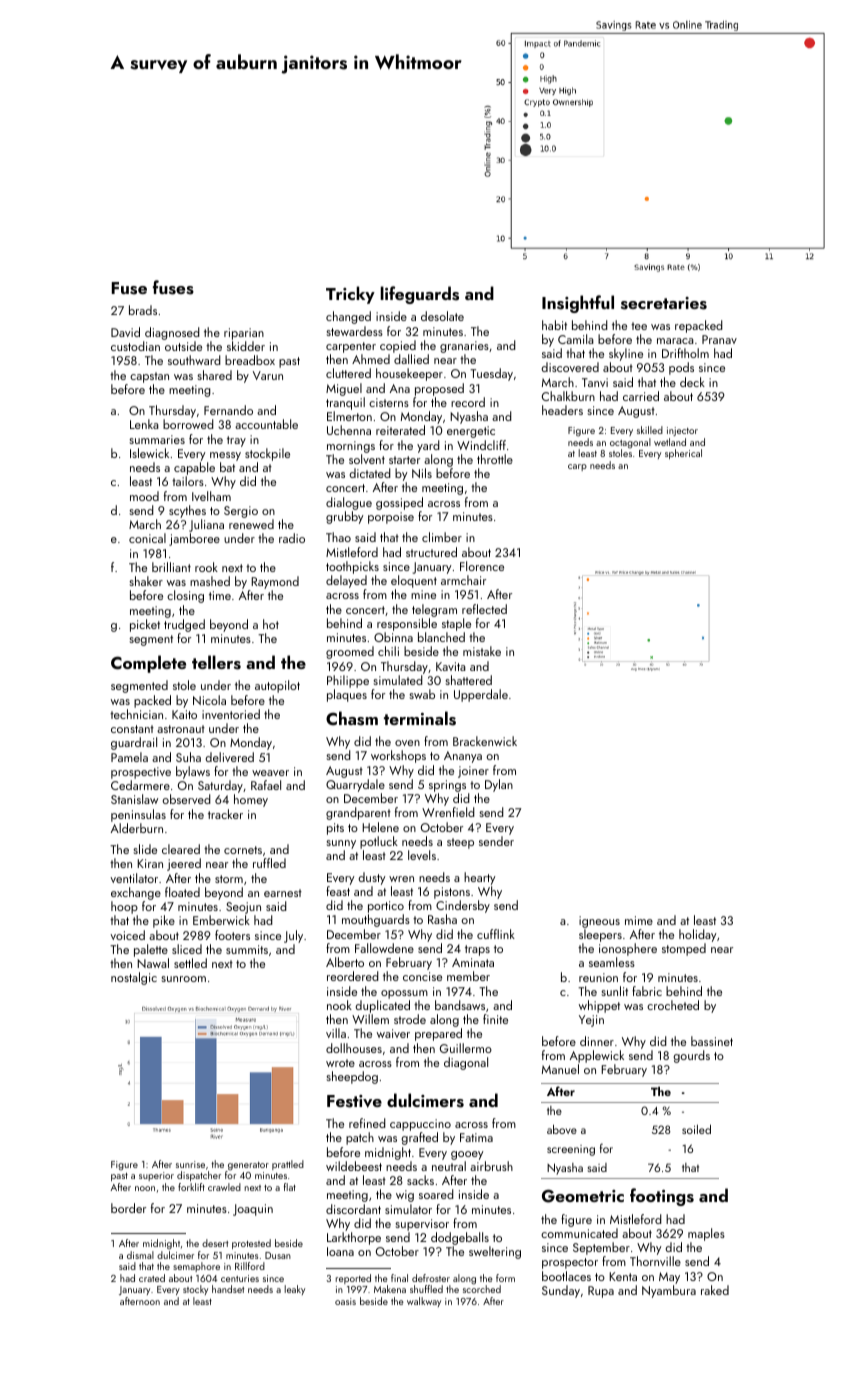 The image size is (849, 1400). Describe the element at coordinates (482, 566) in the screenshot. I see `Florence` at that location.
